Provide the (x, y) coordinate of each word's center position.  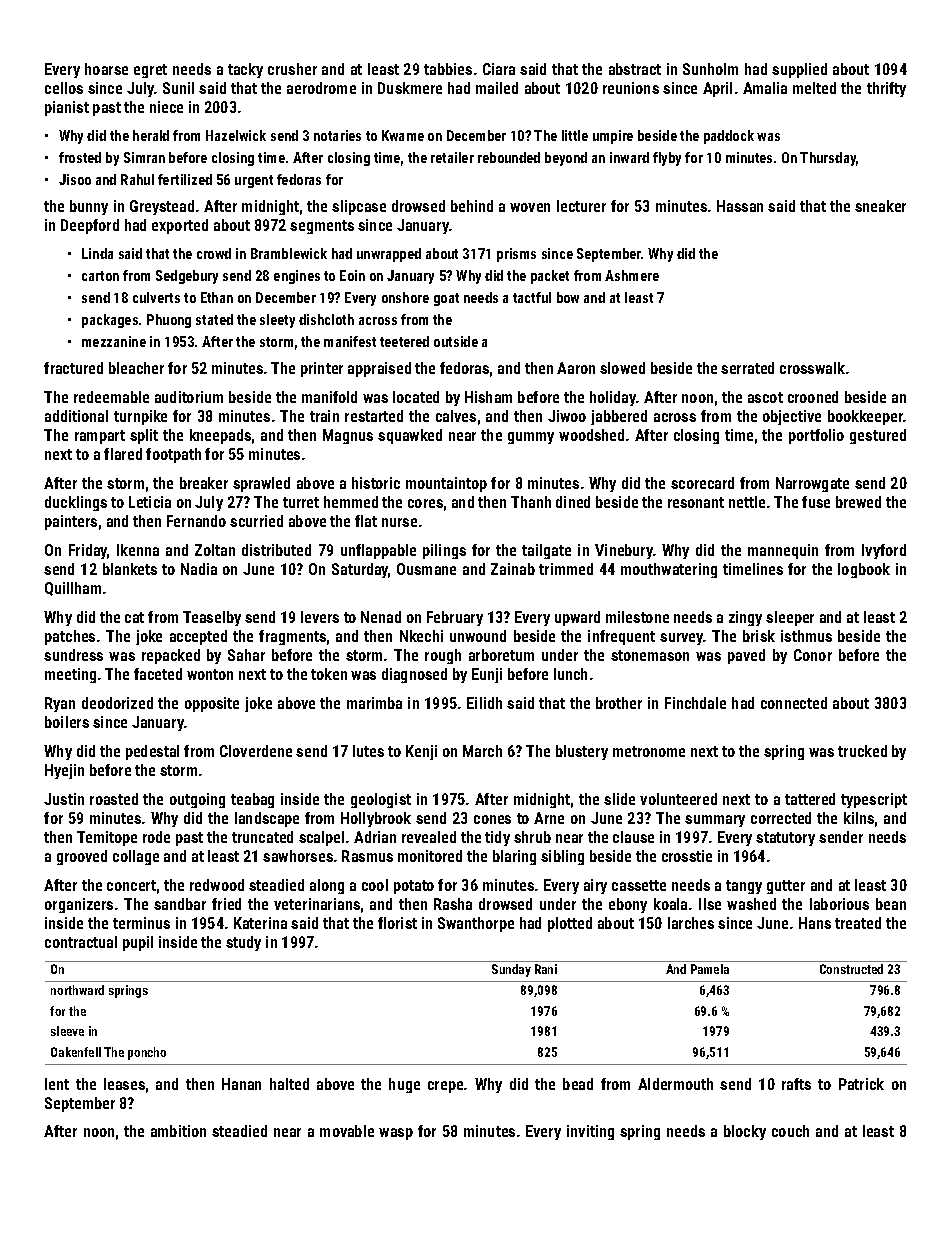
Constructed (851, 969)
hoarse (106, 69)
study (243, 943)
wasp (396, 1134)
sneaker (880, 206)
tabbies (448, 69)
